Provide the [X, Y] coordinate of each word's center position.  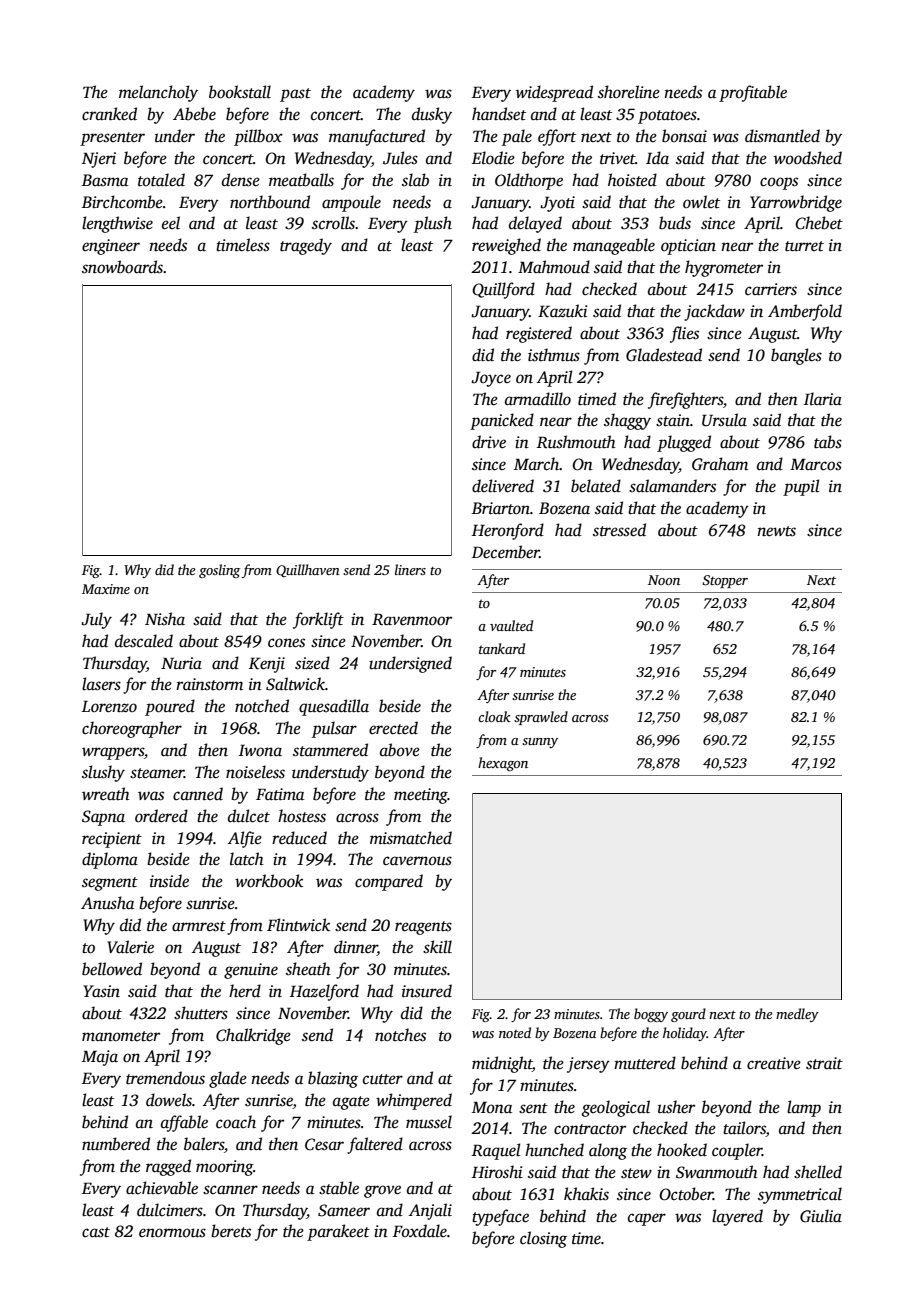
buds [675, 223]
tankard [502, 648]
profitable [753, 93]
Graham [720, 464]
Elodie [493, 158]
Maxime [106, 589]
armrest [199, 926]
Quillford [503, 290]
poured [170, 707]
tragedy [306, 246]
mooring [224, 1168]
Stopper [725, 581]
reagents [423, 928]
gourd [688, 1015]
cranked [109, 114]
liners [410, 569]
